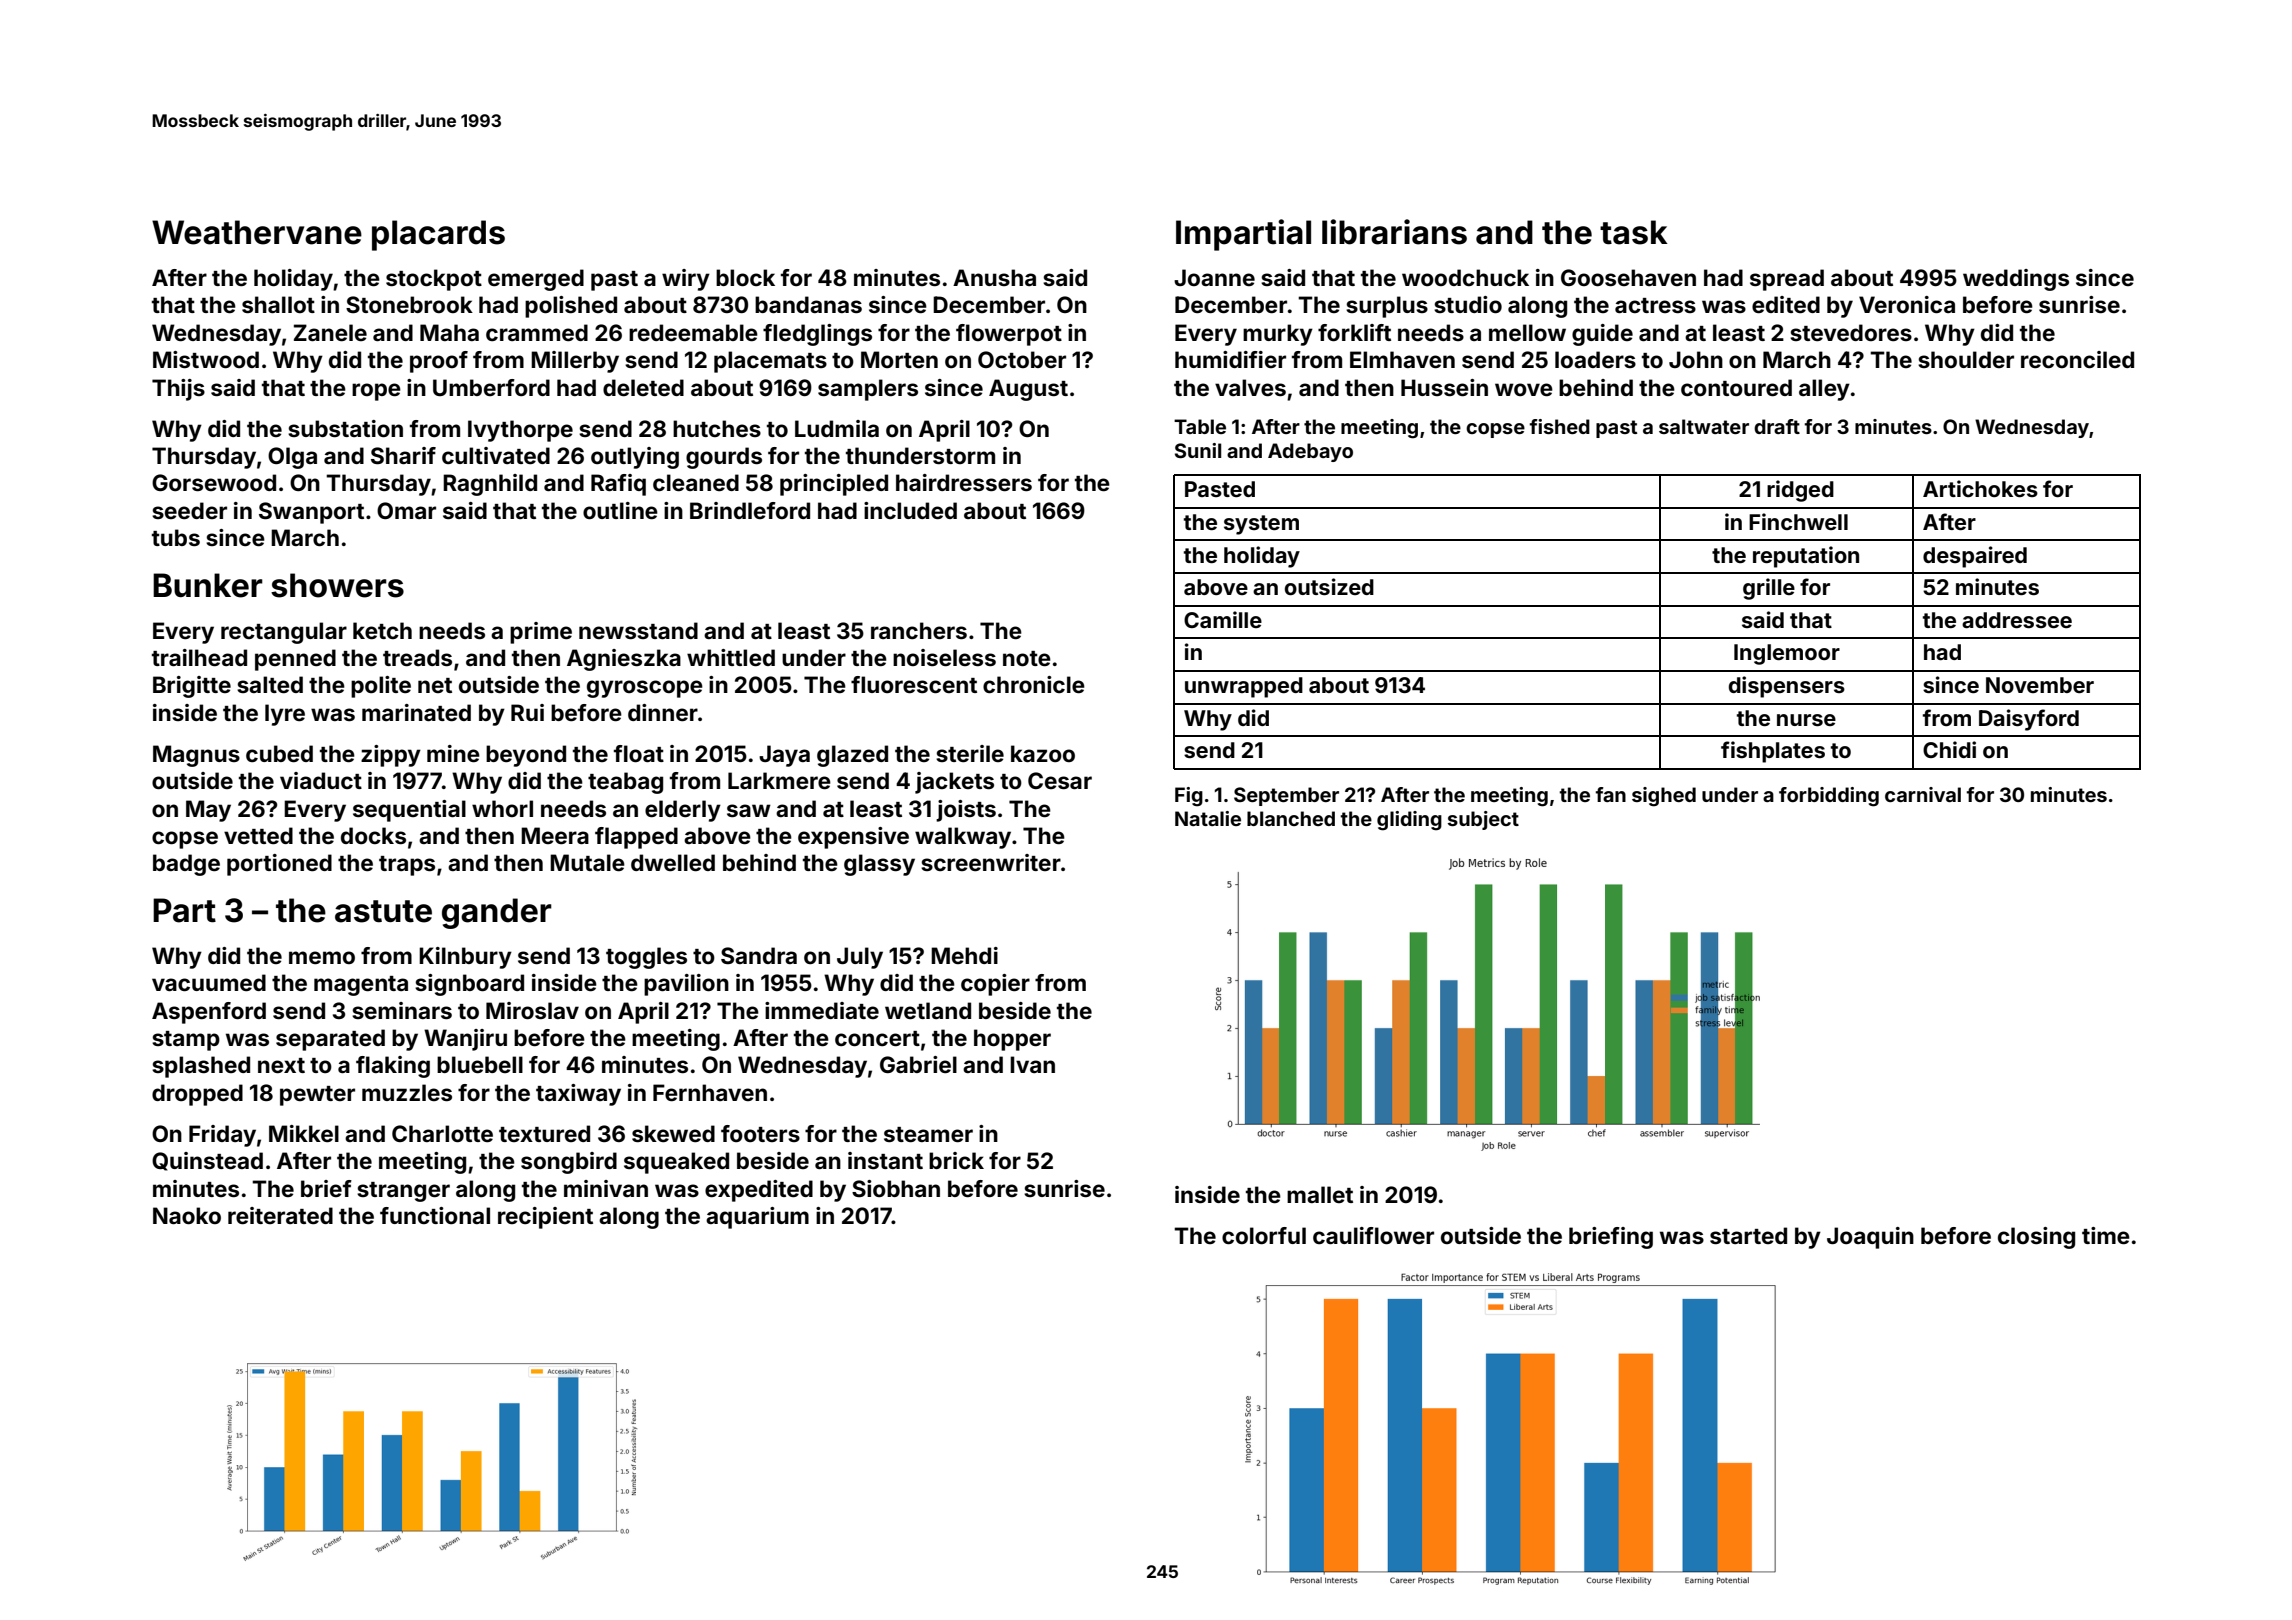  What do you see at coordinates (994, 277) in the page?
I see `Anusha` at bounding box center [994, 277].
